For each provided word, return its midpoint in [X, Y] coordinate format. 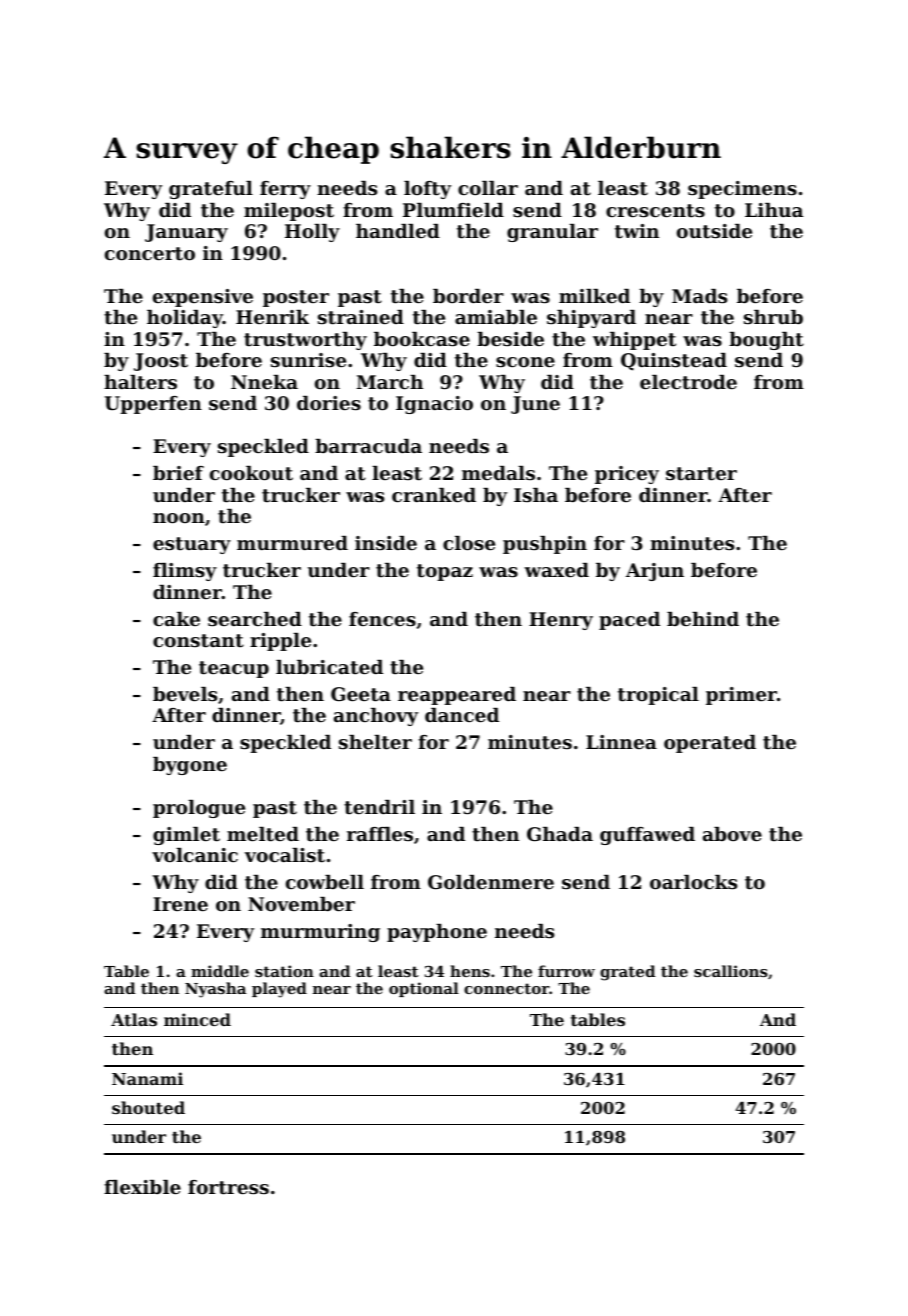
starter [701, 474]
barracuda [368, 446]
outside [714, 231]
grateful [211, 190]
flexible [142, 1187]
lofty [427, 190]
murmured [292, 543]
